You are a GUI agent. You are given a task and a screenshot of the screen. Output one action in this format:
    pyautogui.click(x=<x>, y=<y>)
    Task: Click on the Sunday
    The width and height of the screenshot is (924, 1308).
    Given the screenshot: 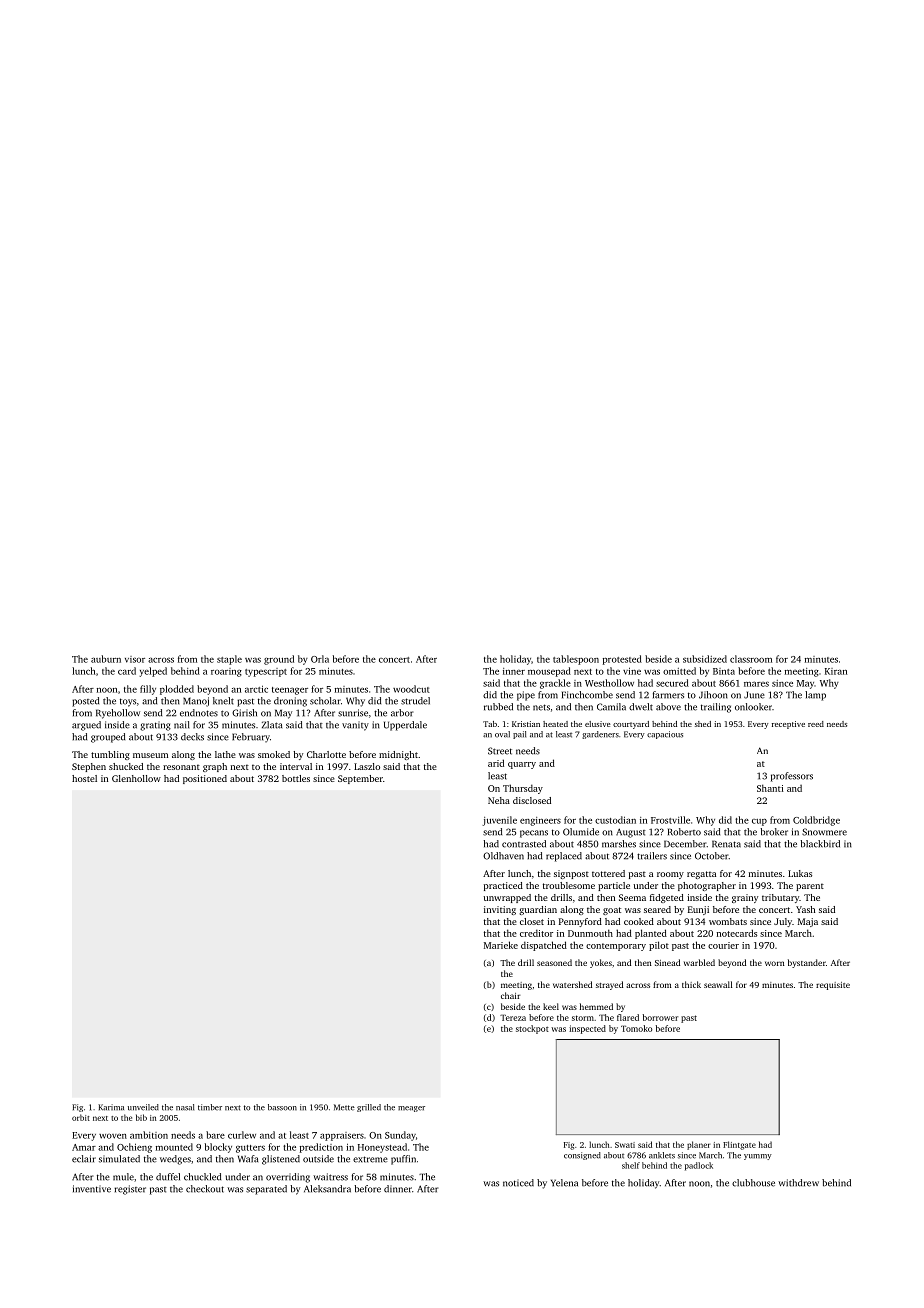 What is the action you would take?
    pyautogui.click(x=400, y=1136)
